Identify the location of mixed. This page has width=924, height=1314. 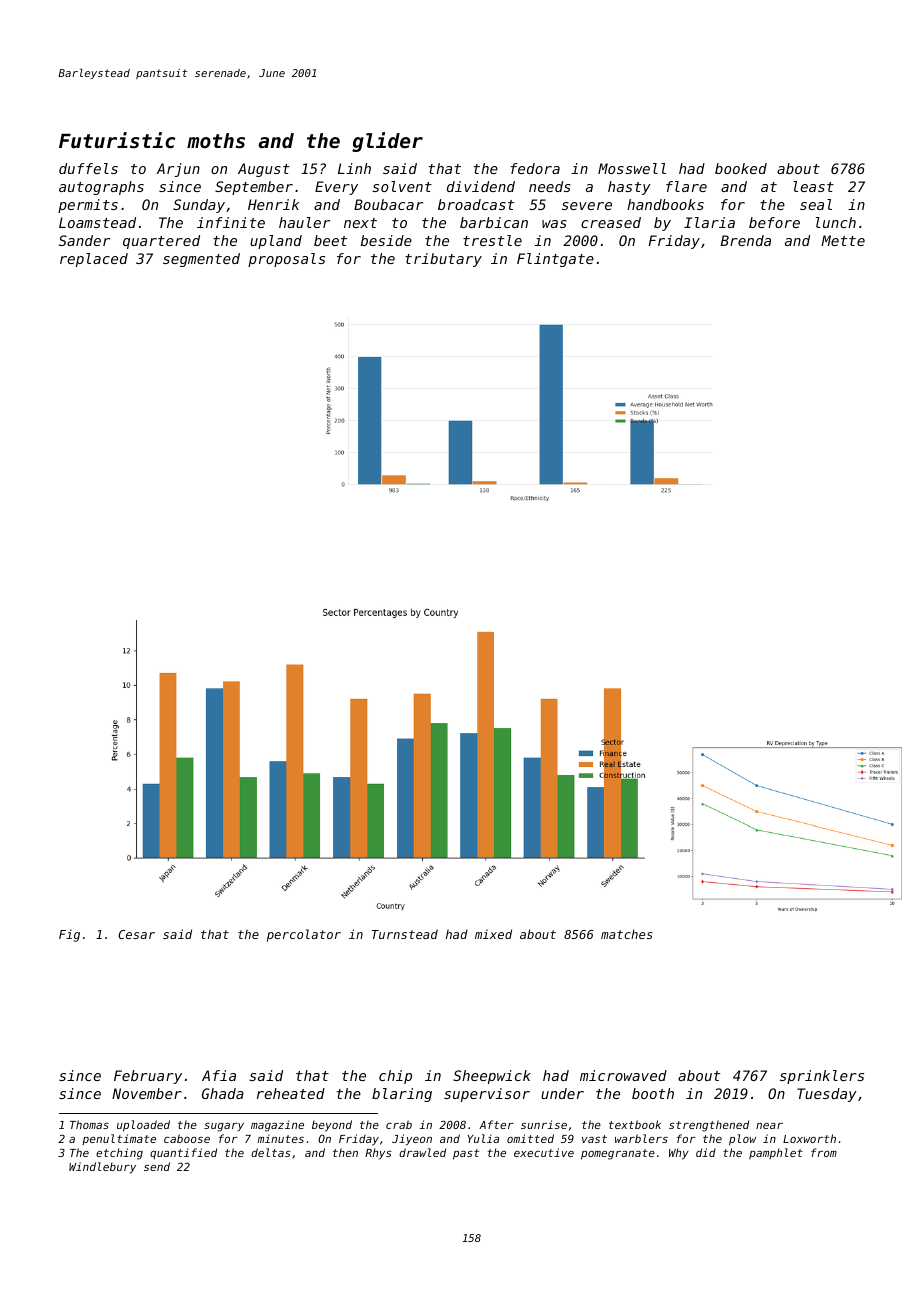
(493, 934).
